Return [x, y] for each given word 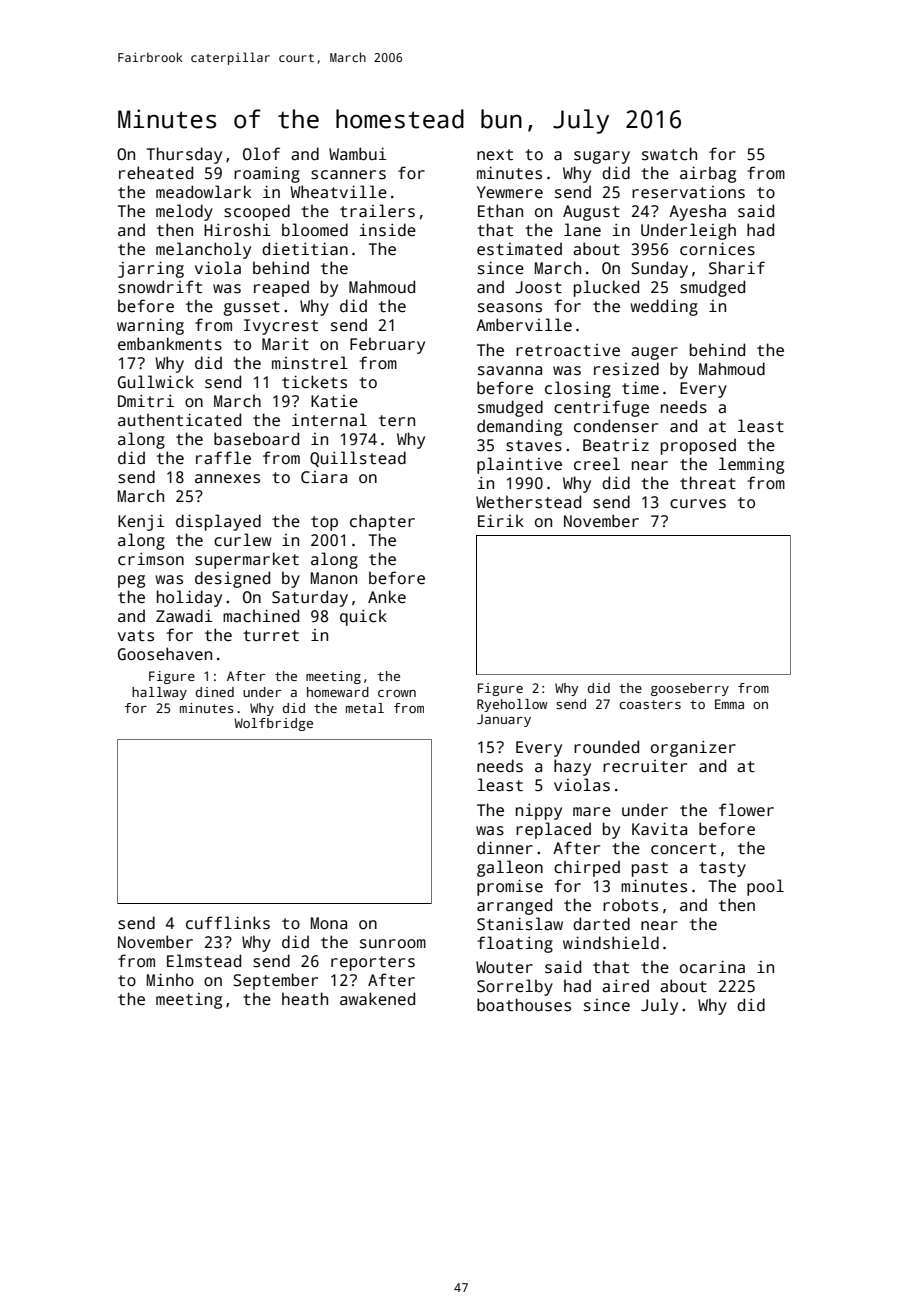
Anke [387, 596]
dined [215, 692]
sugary [602, 157]
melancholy [203, 250]
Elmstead [204, 961]
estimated [519, 249]
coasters [650, 704]
